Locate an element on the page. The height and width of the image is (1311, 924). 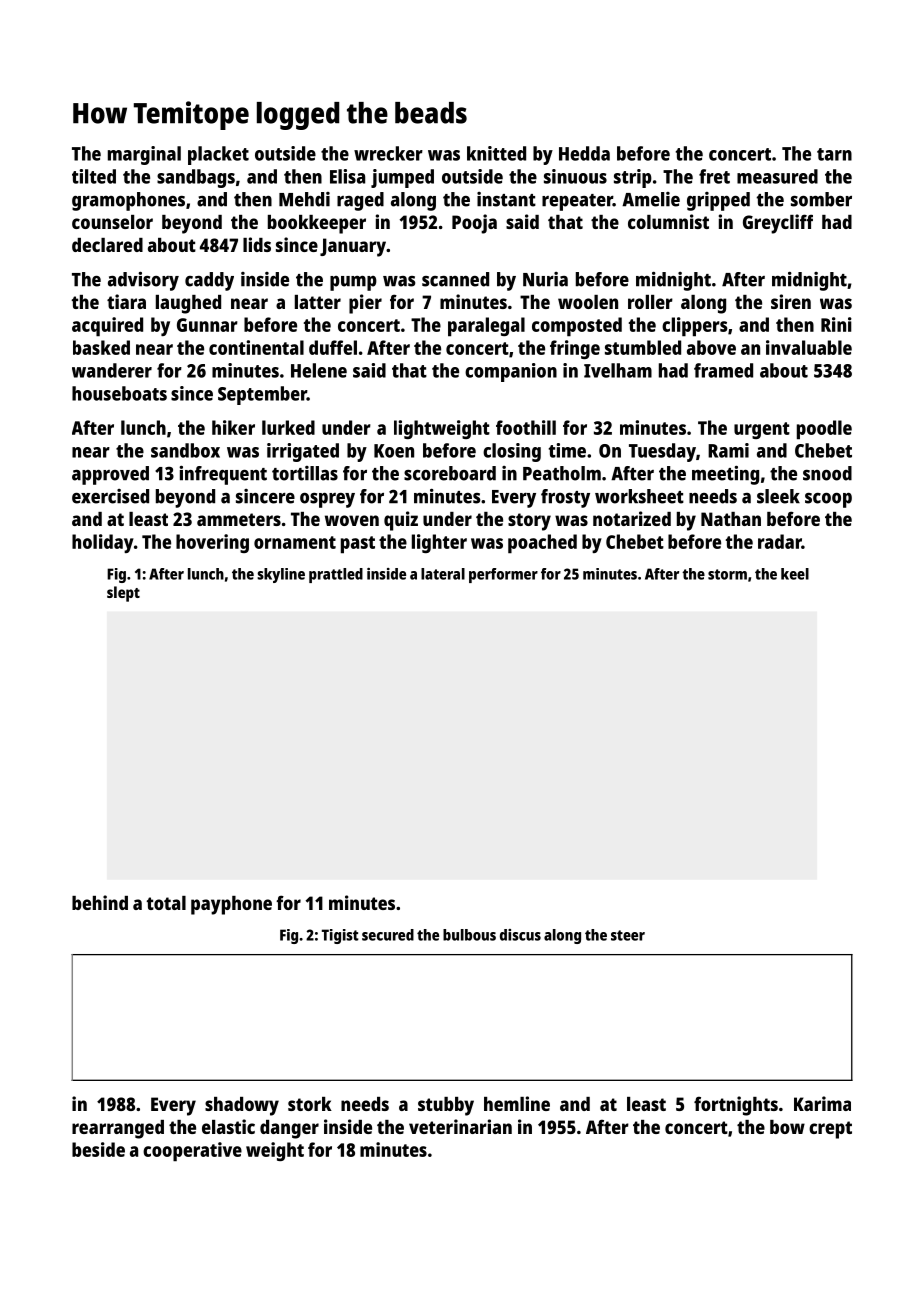
Hedda is located at coordinates (584, 153).
